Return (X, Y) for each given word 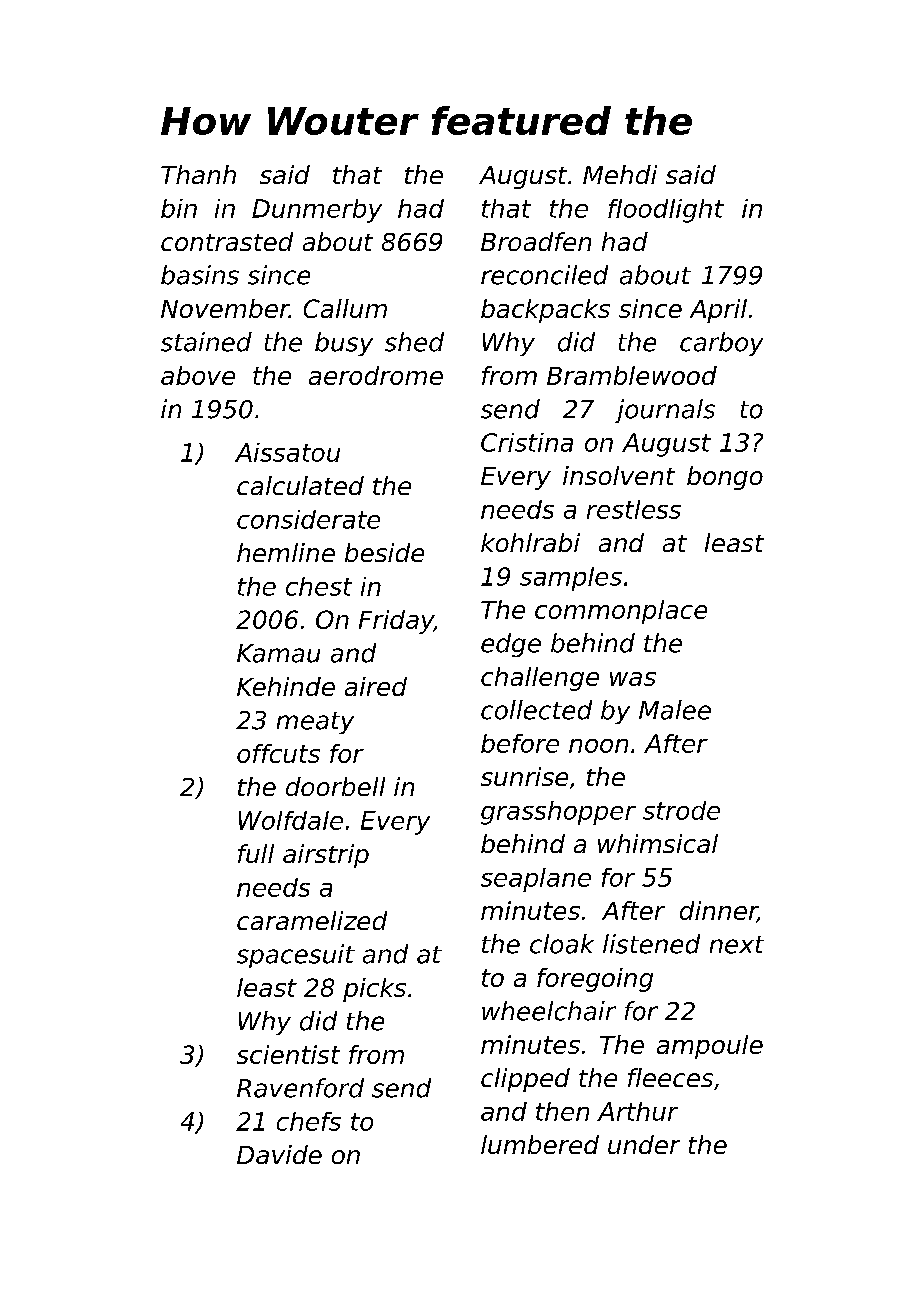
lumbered (540, 1144)
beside (384, 552)
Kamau (278, 653)
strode (681, 810)
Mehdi (620, 174)
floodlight (666, 211)
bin (179, 208)
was (633, 679)
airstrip (326, 856)
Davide (279, 1154)
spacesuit (296, 956)
